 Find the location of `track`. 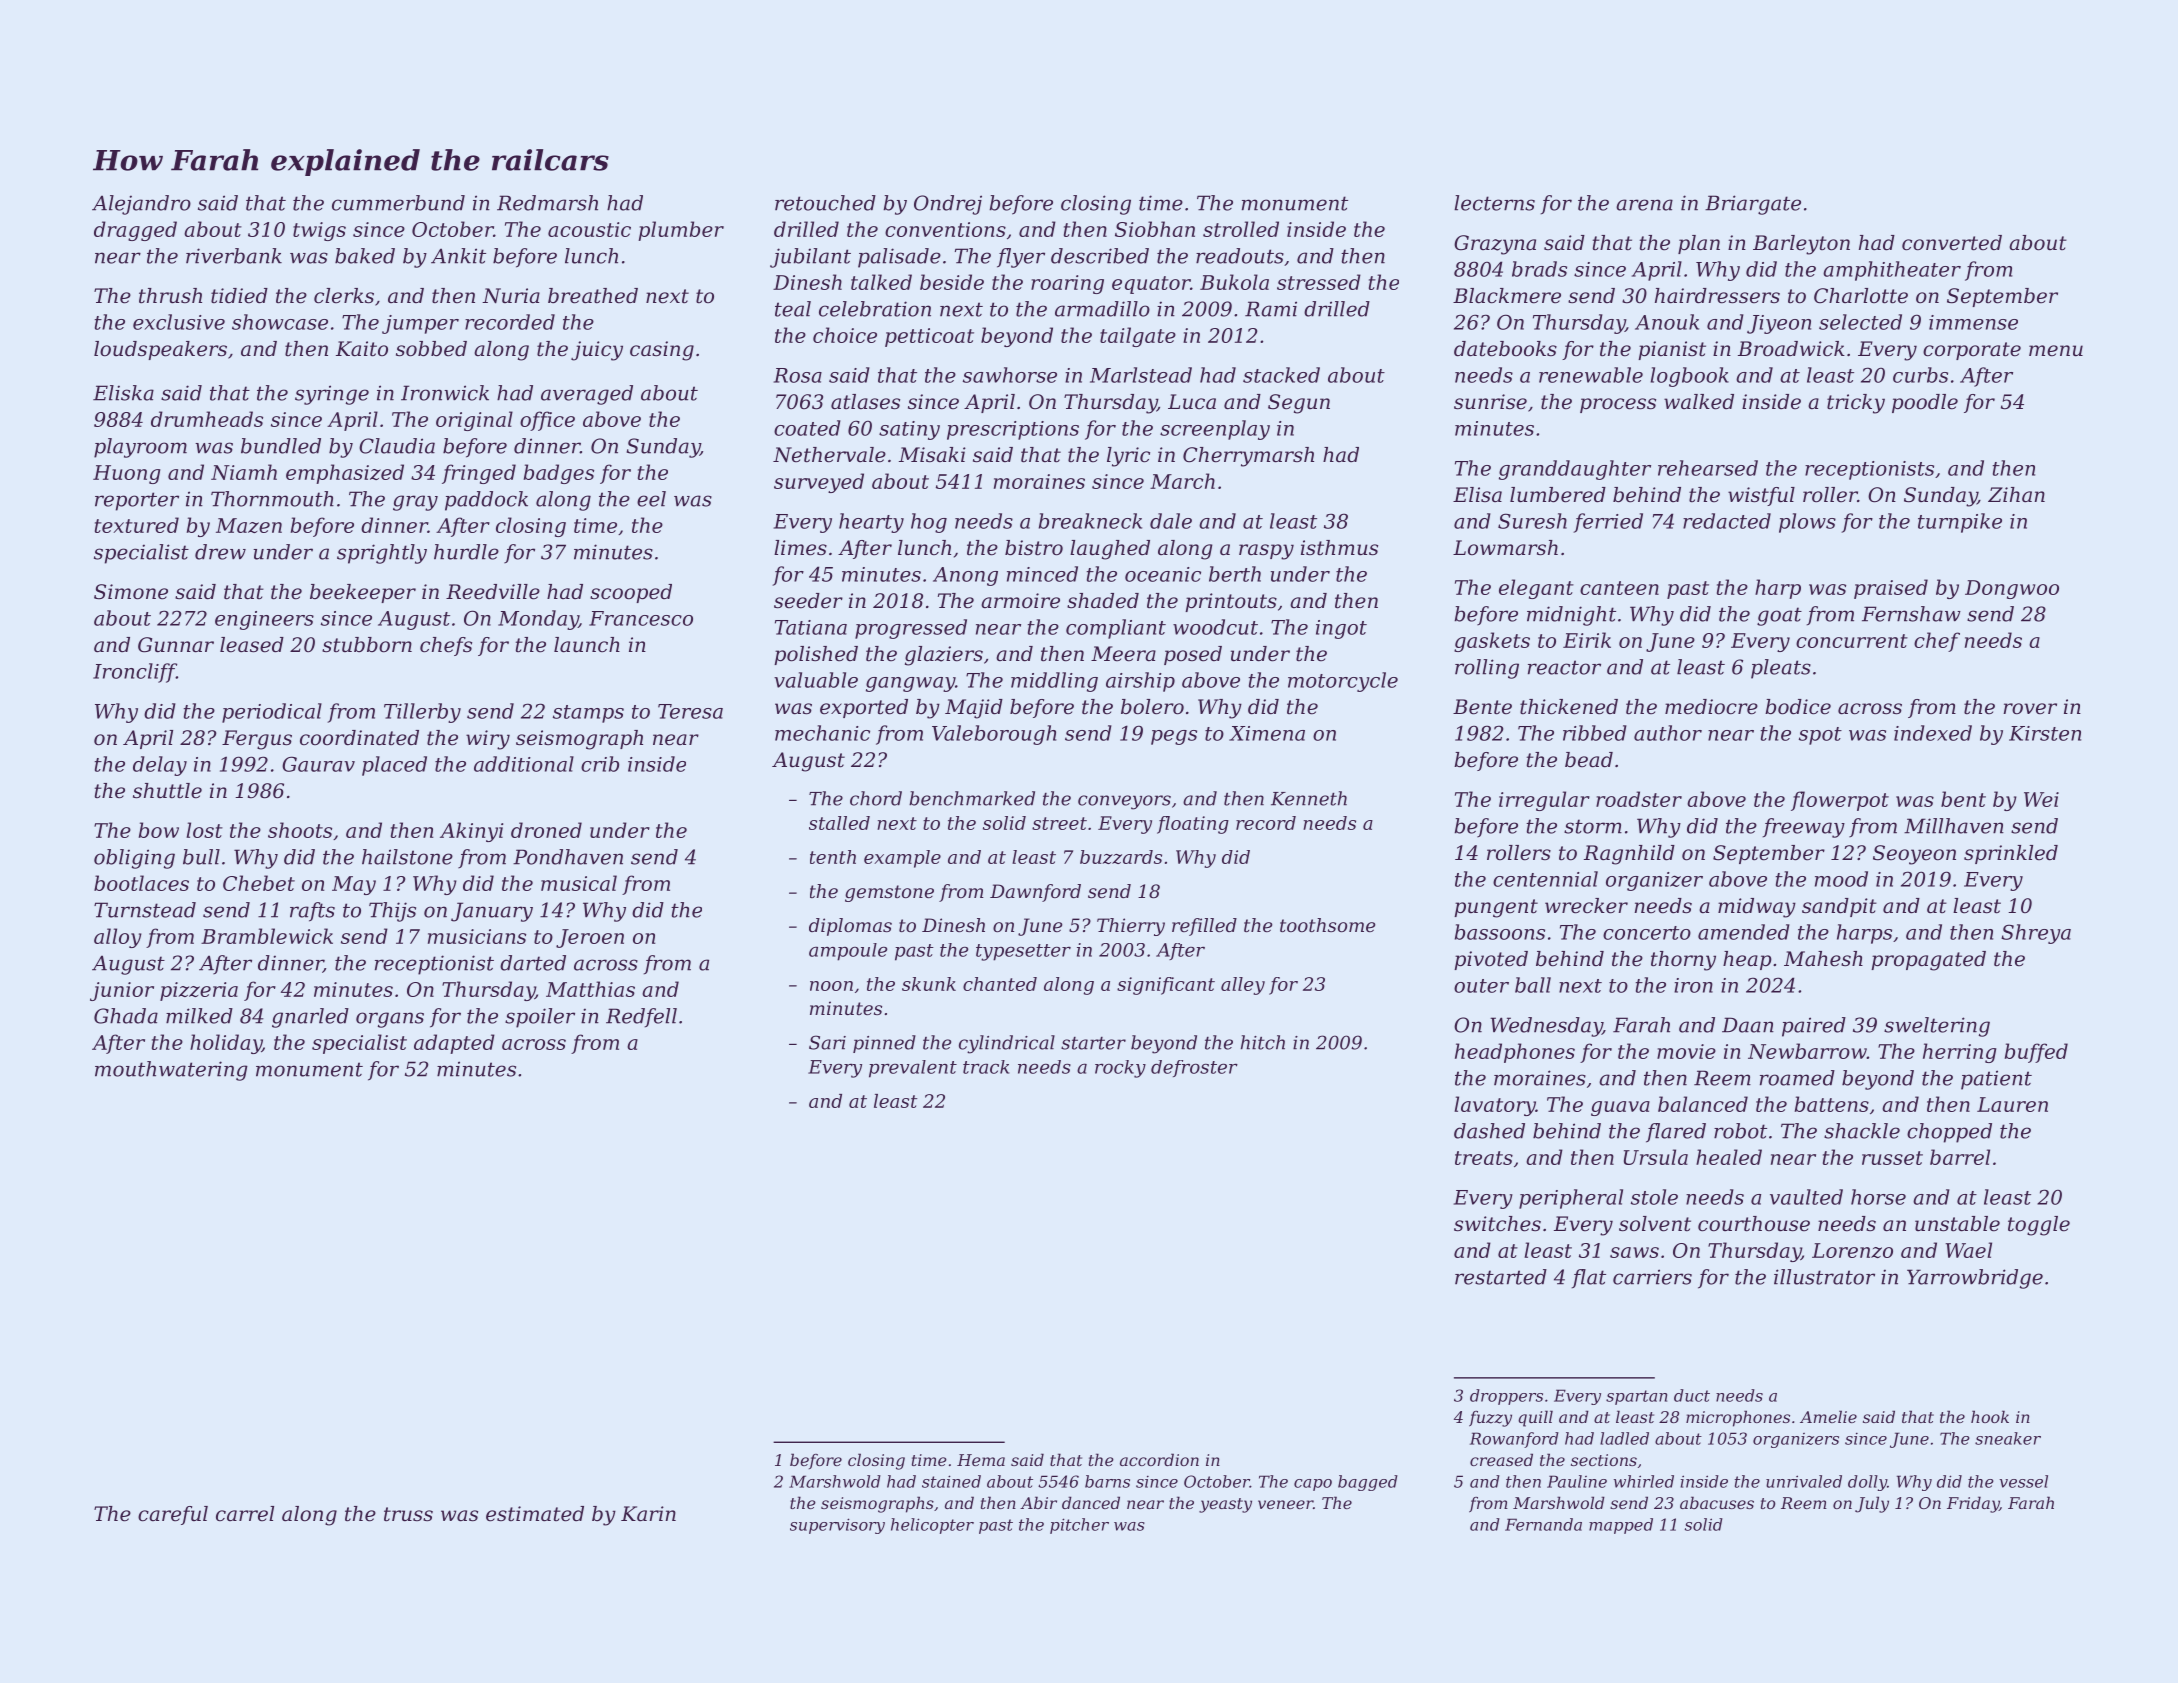

track is located at coordinates (986, 1067).
